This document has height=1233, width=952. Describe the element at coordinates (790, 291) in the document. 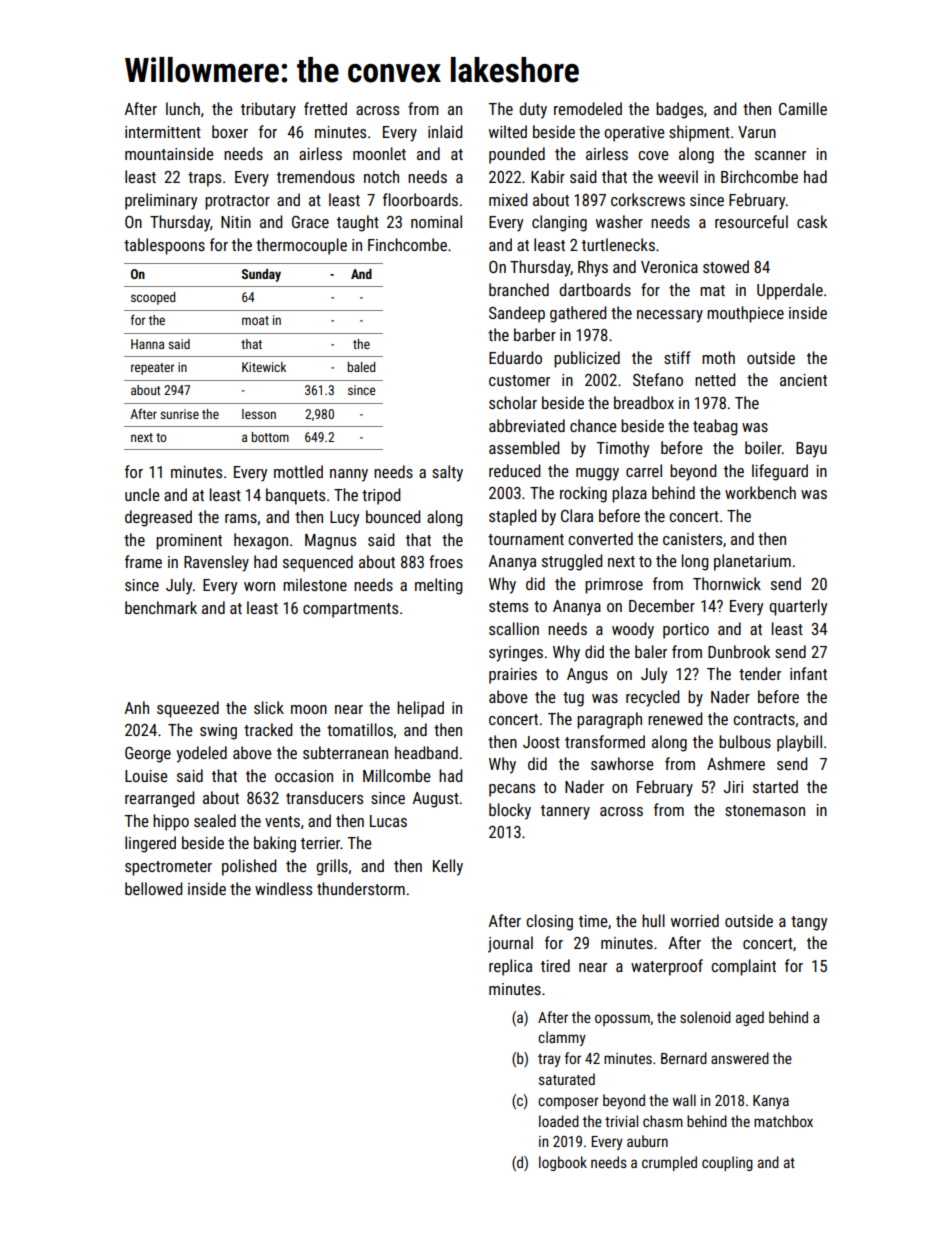

I see `Upperdale` at that location.
